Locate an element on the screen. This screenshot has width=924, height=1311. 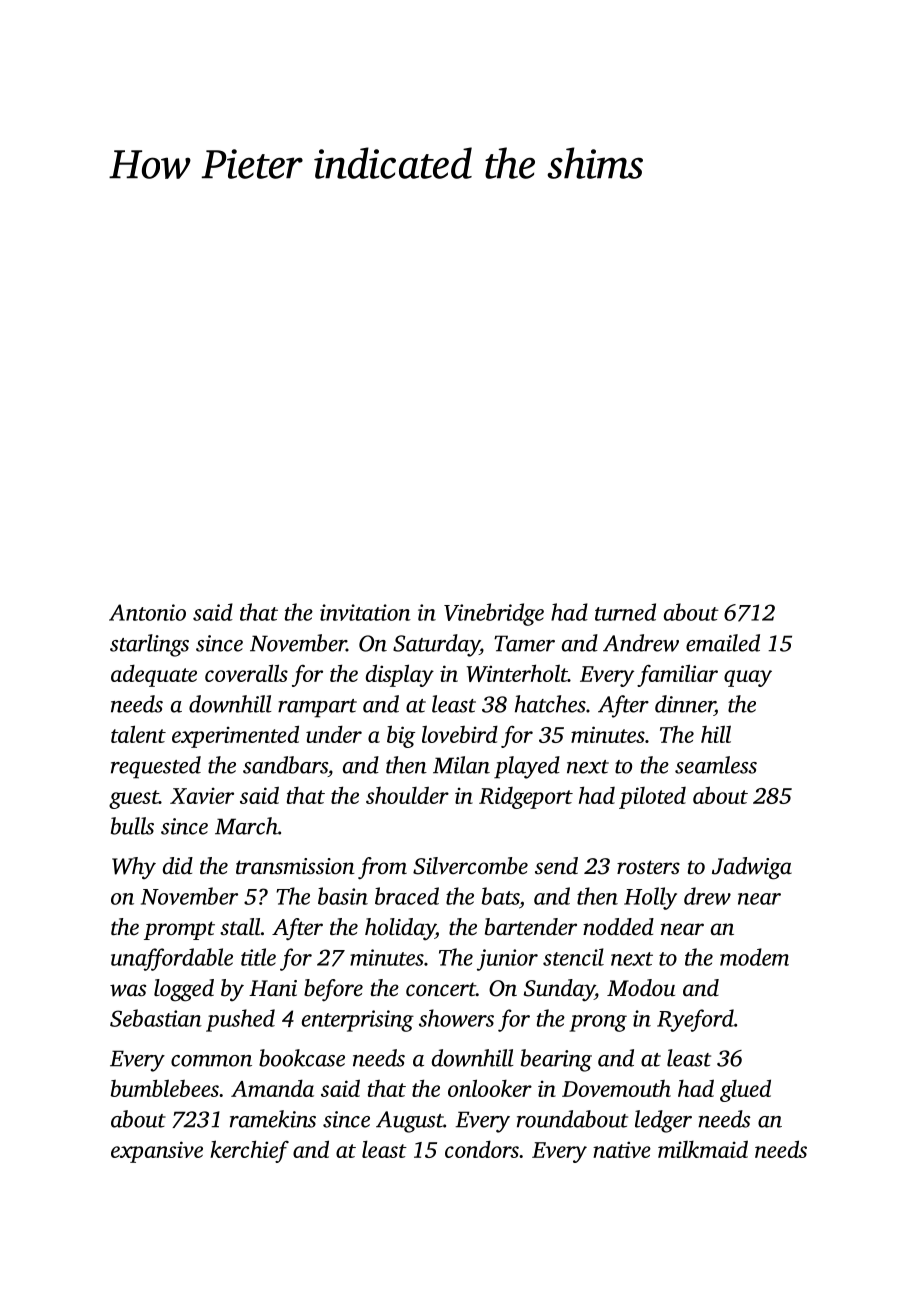
turned is located at coordinates (625, 612).
